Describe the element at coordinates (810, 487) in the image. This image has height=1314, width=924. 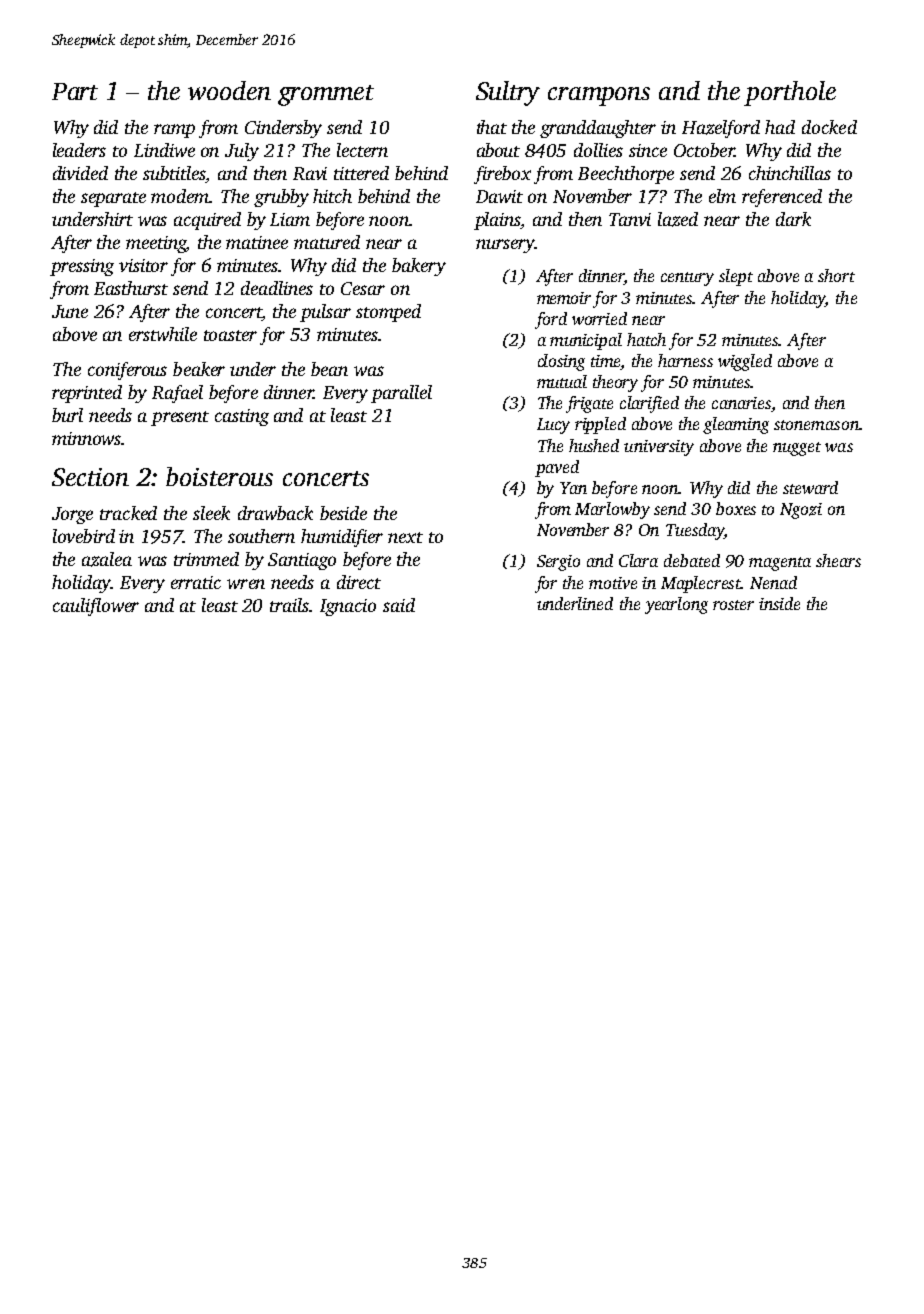
I see `steward` at that location.
